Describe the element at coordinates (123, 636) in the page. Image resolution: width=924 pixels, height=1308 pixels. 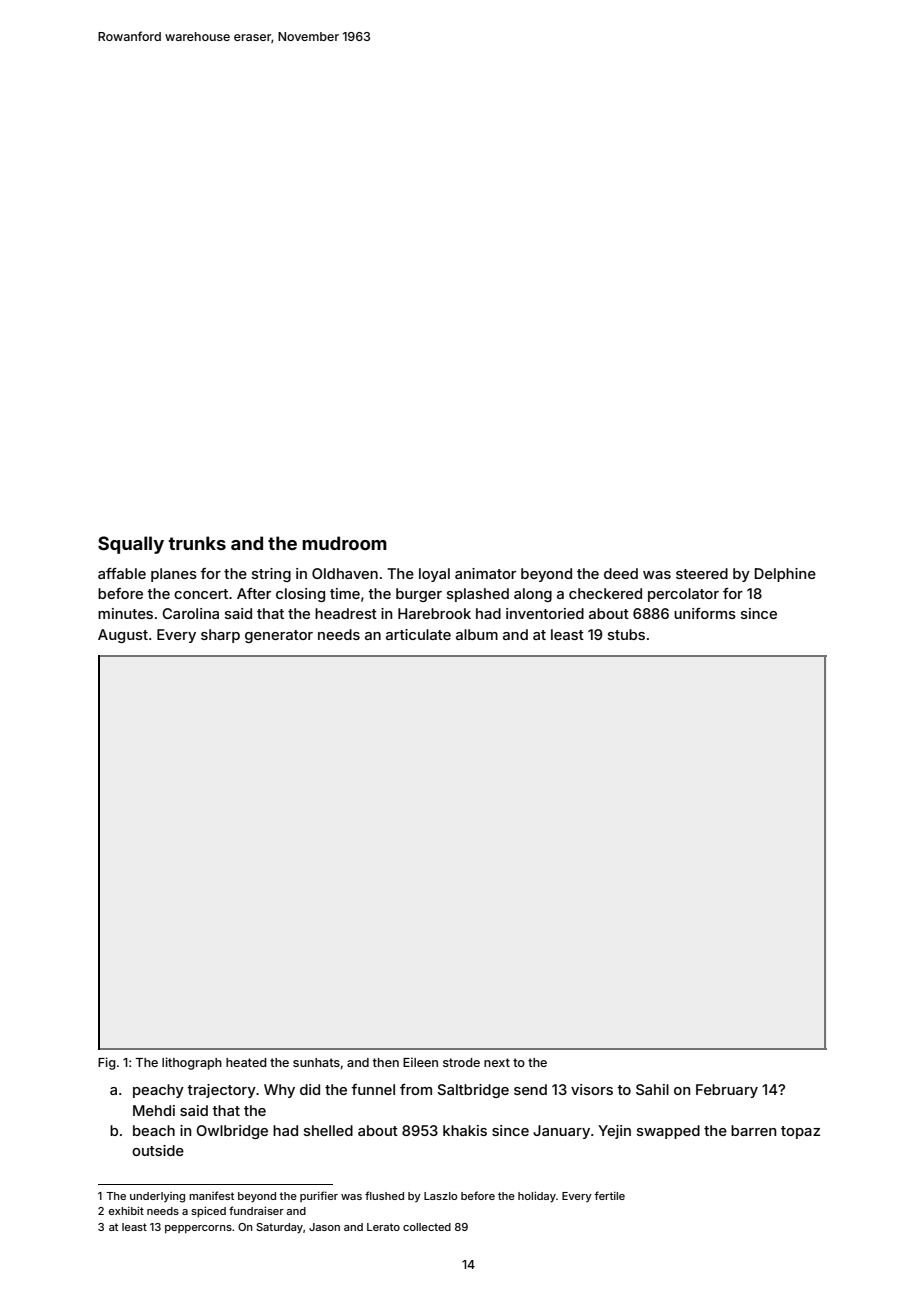
I see `August` at that location.
